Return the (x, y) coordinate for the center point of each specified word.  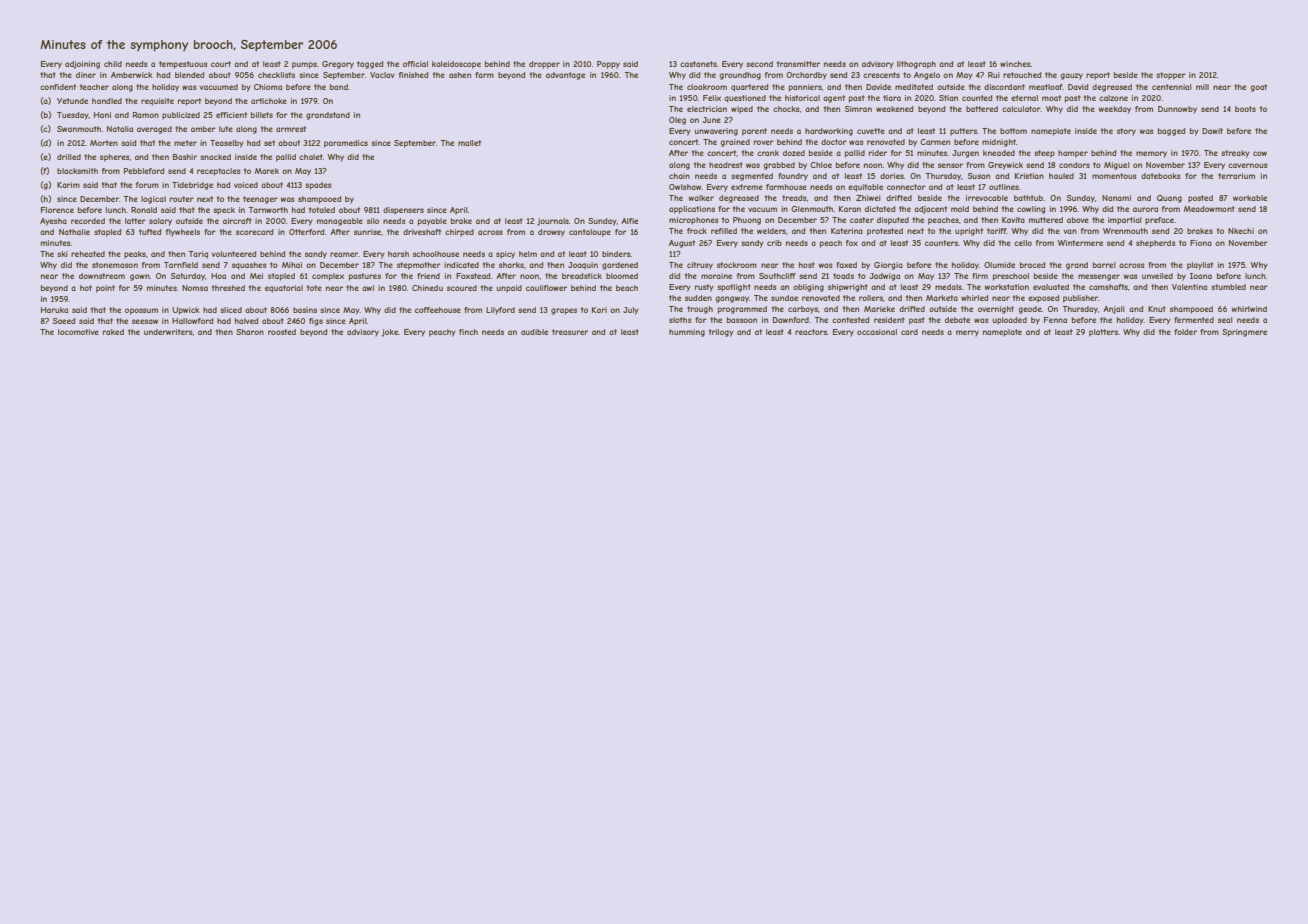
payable (432, 222)
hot (86, 288)
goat (1258, 88)
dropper (544, 65)
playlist (1200, 266)
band (339, 87)
